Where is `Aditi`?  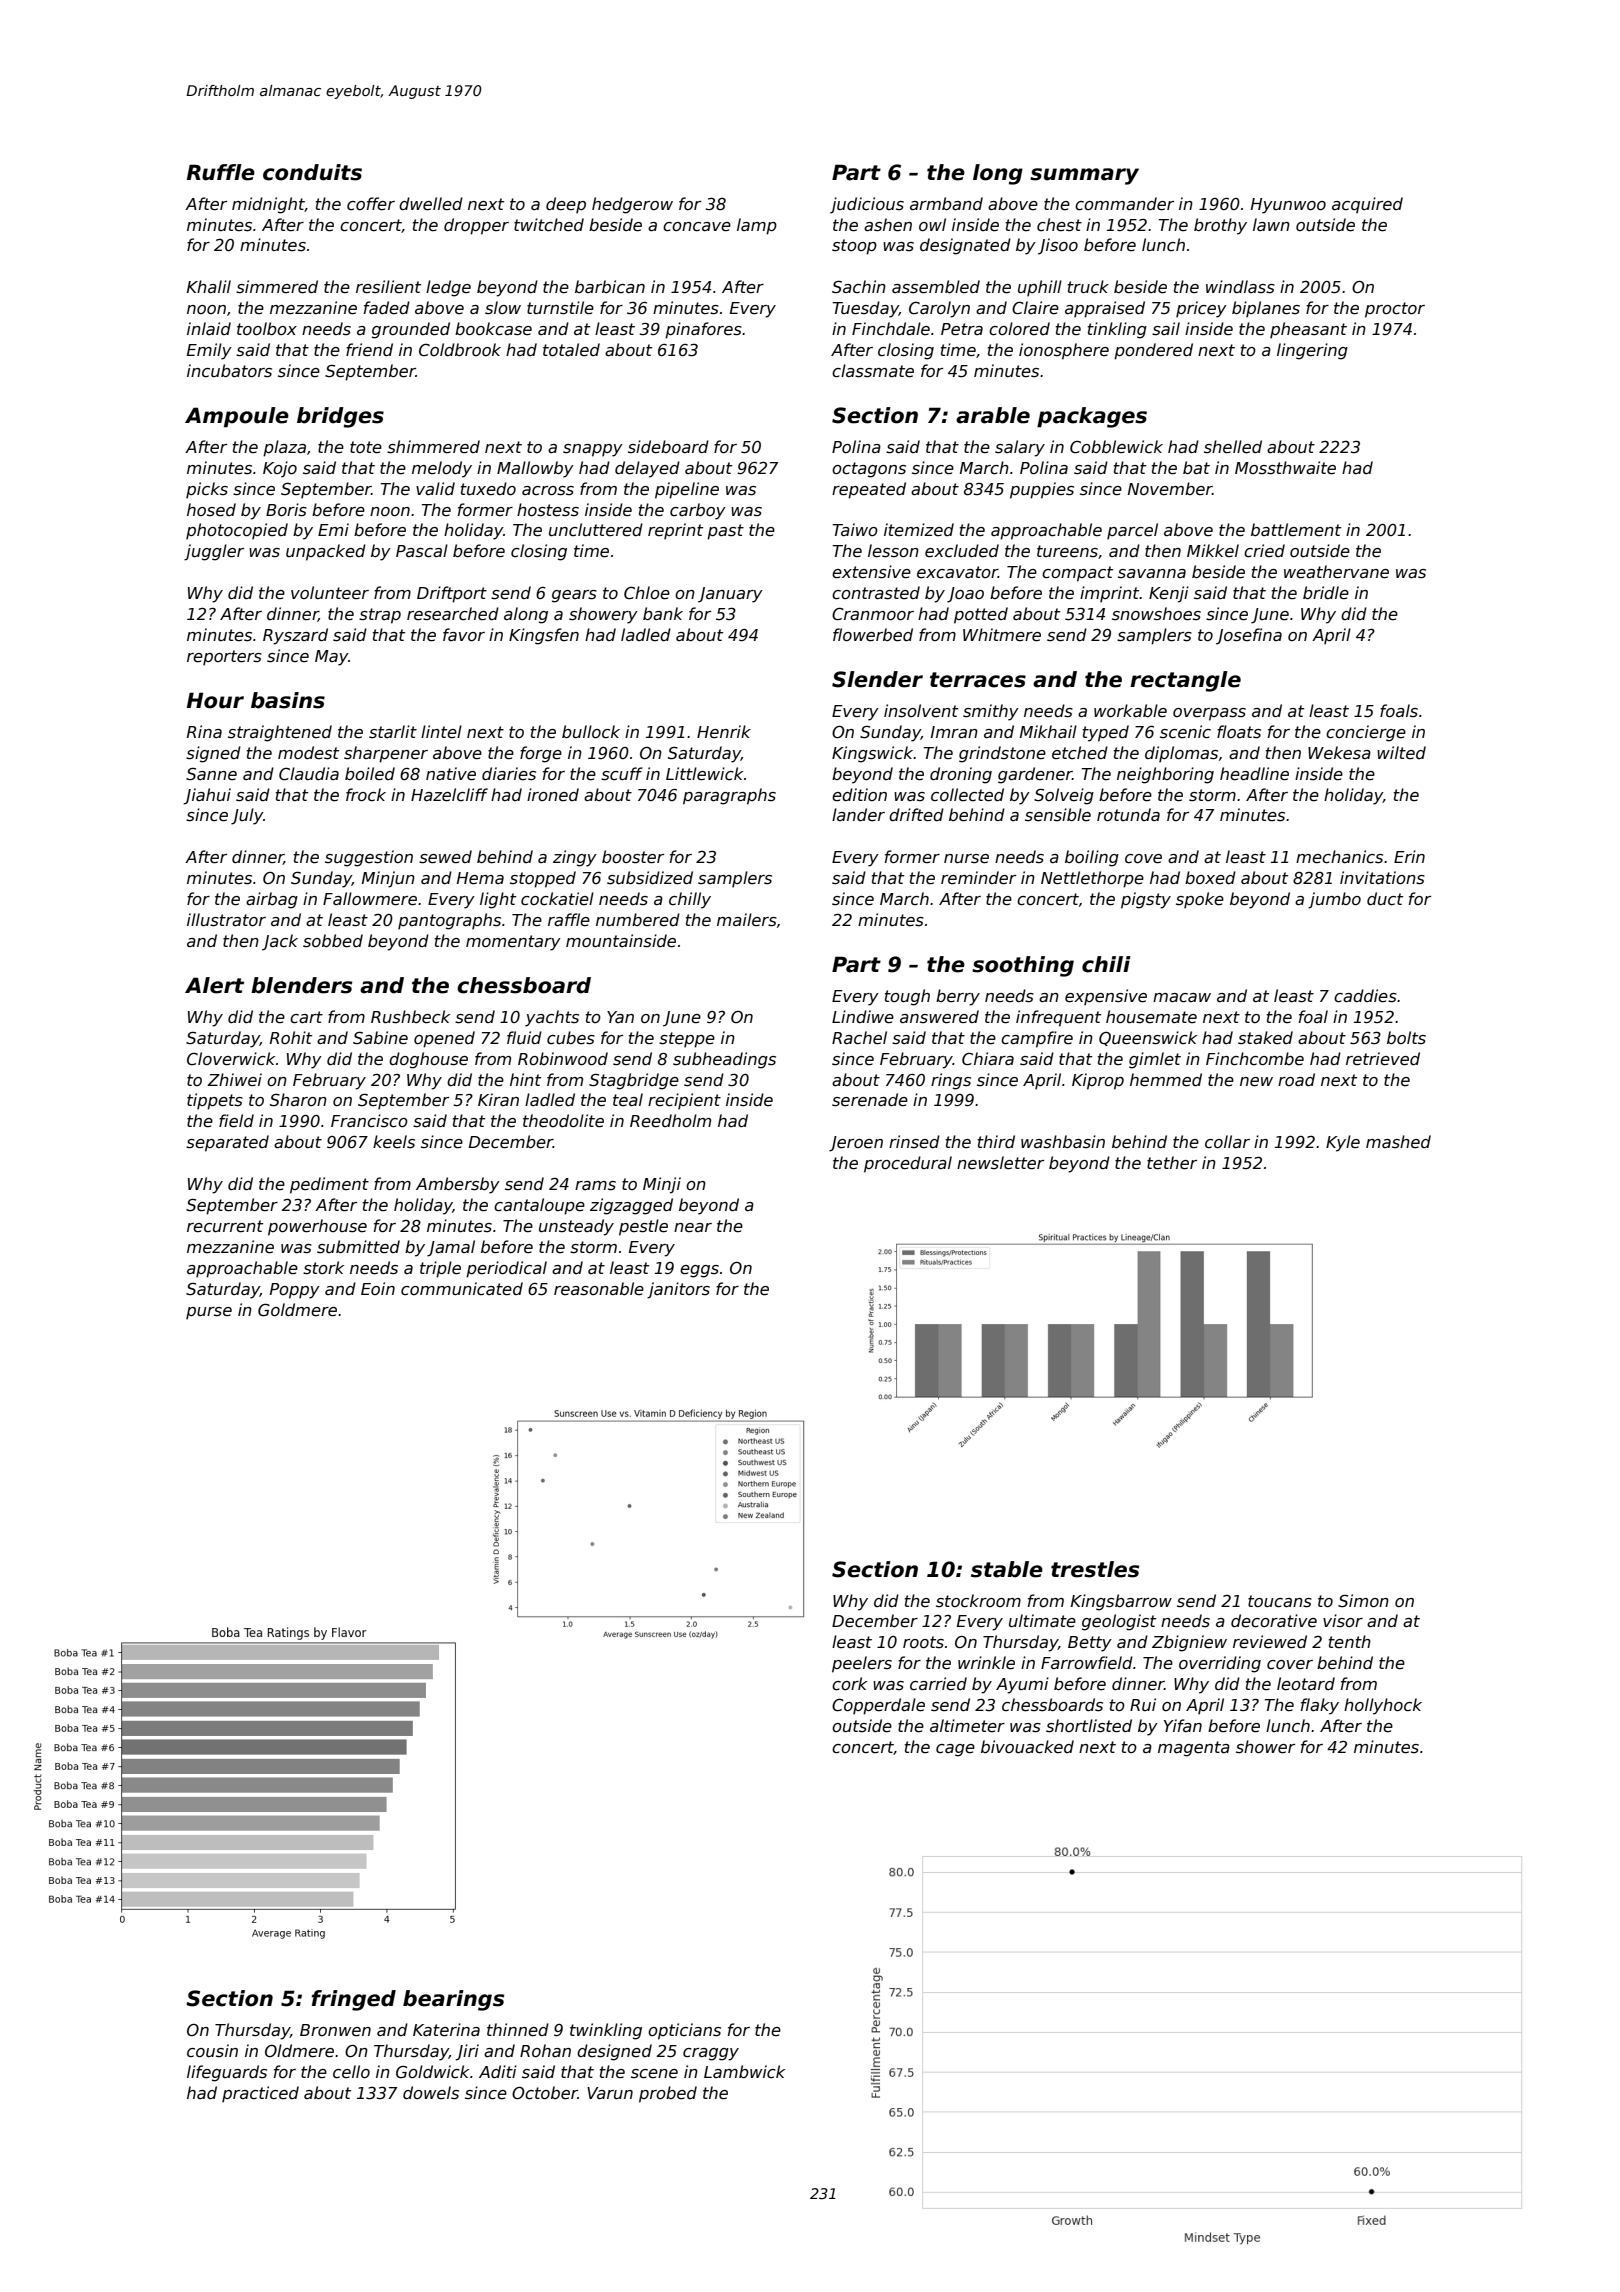 Aditi is located at coordinates (498, 2071).
